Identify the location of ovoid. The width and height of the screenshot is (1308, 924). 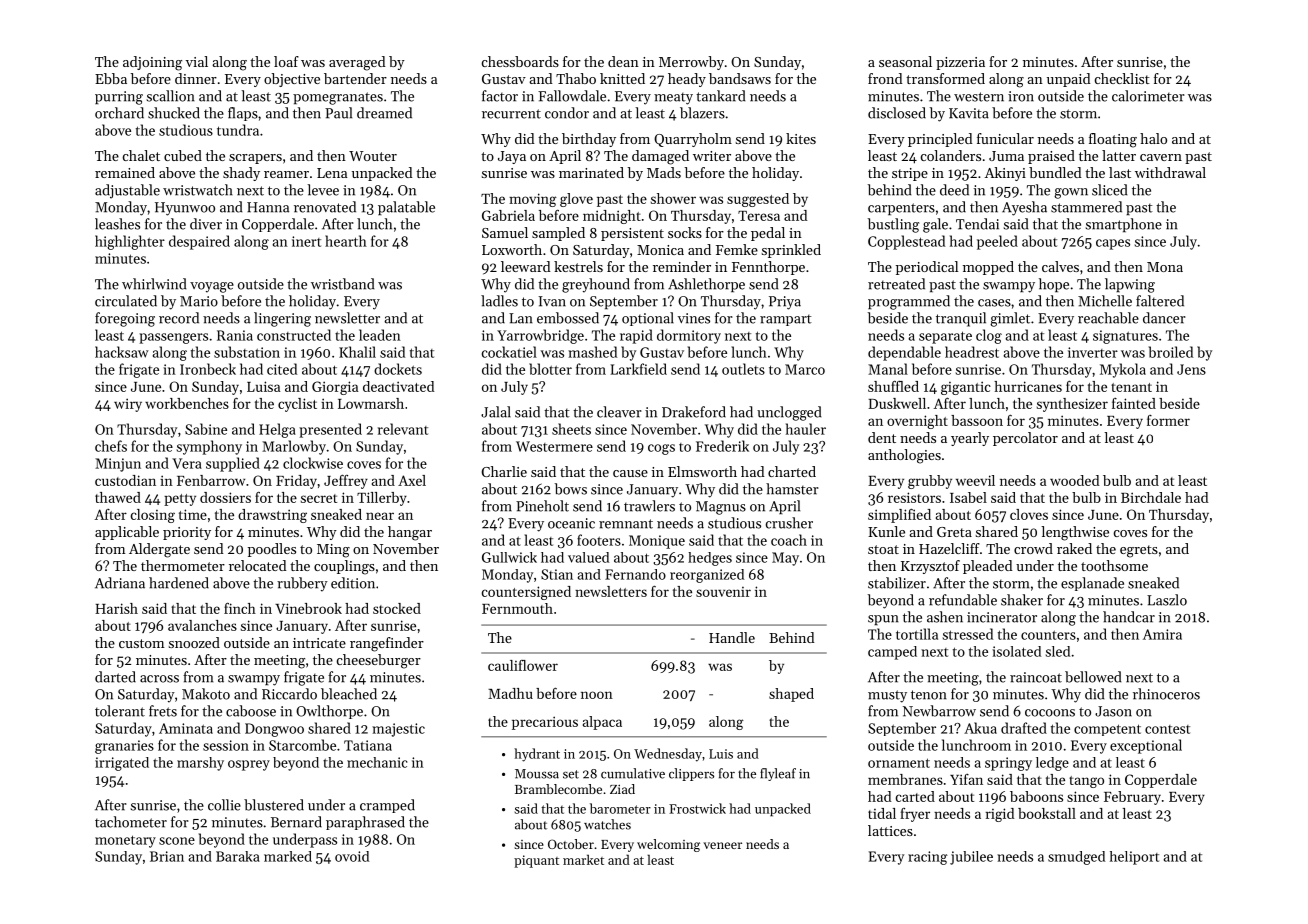
(352, 856).
